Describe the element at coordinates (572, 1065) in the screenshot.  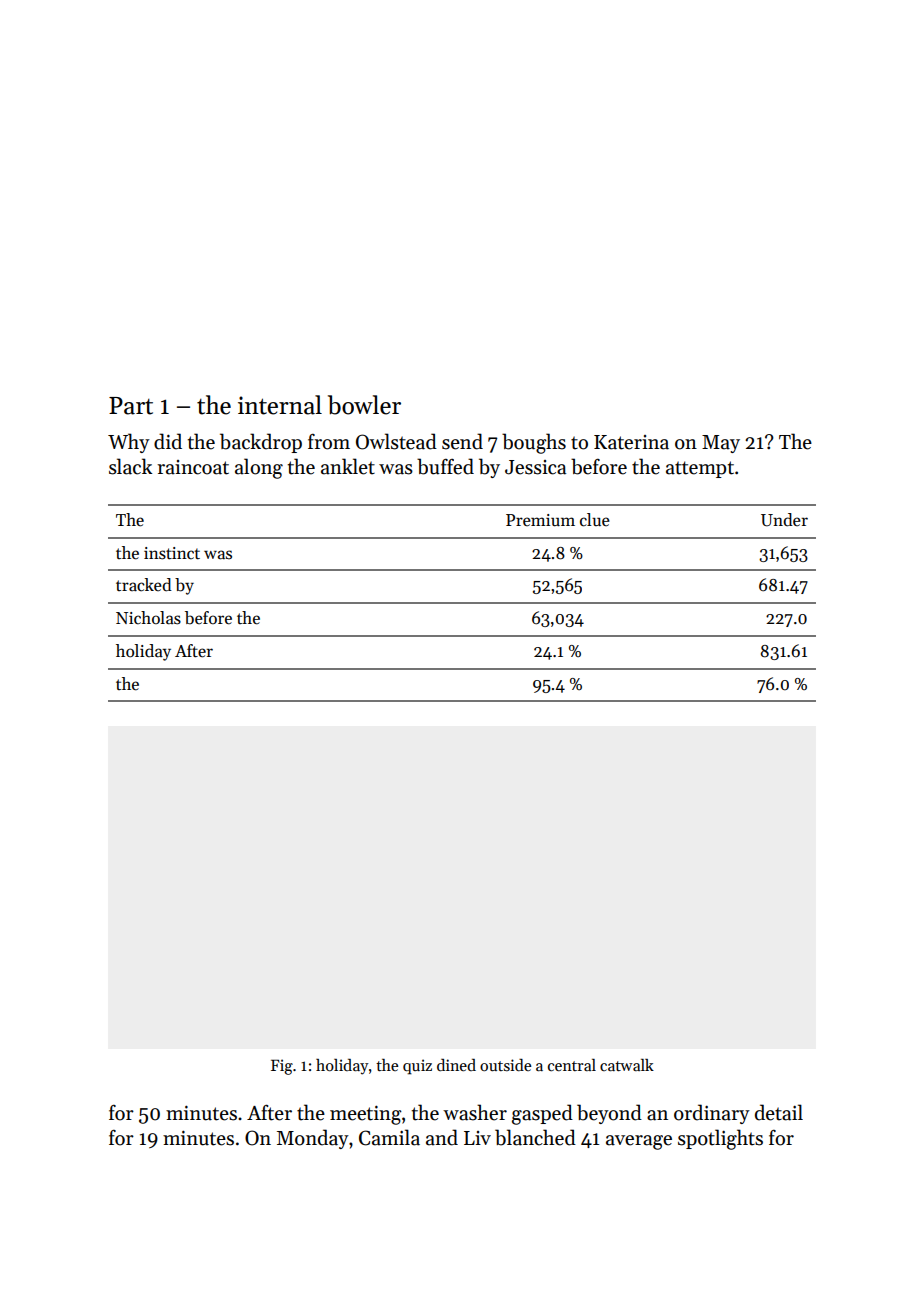
I see `central` at that location.
